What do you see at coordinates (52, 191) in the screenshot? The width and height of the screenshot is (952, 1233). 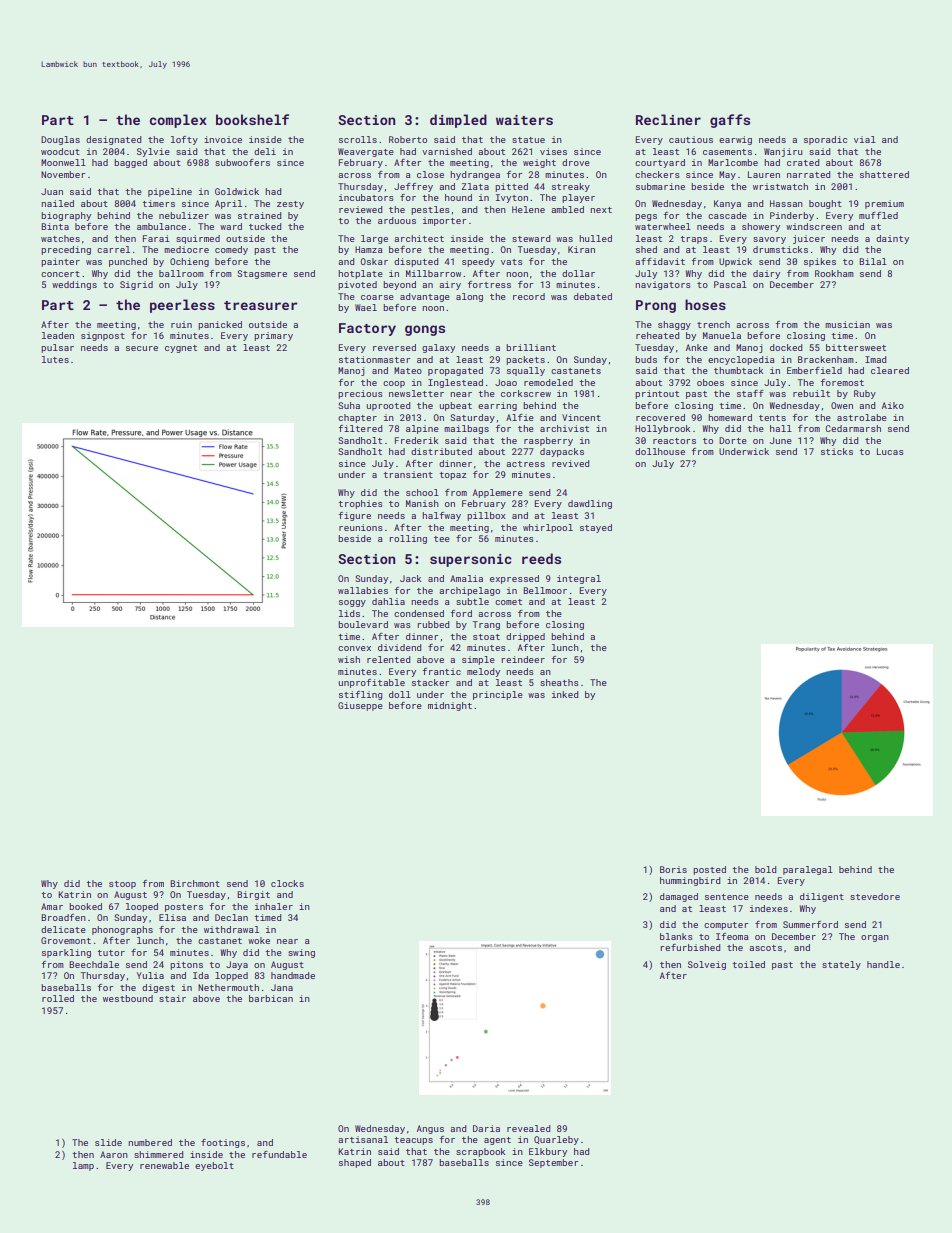 I see `Juan` at bounding box center [52, 191].
